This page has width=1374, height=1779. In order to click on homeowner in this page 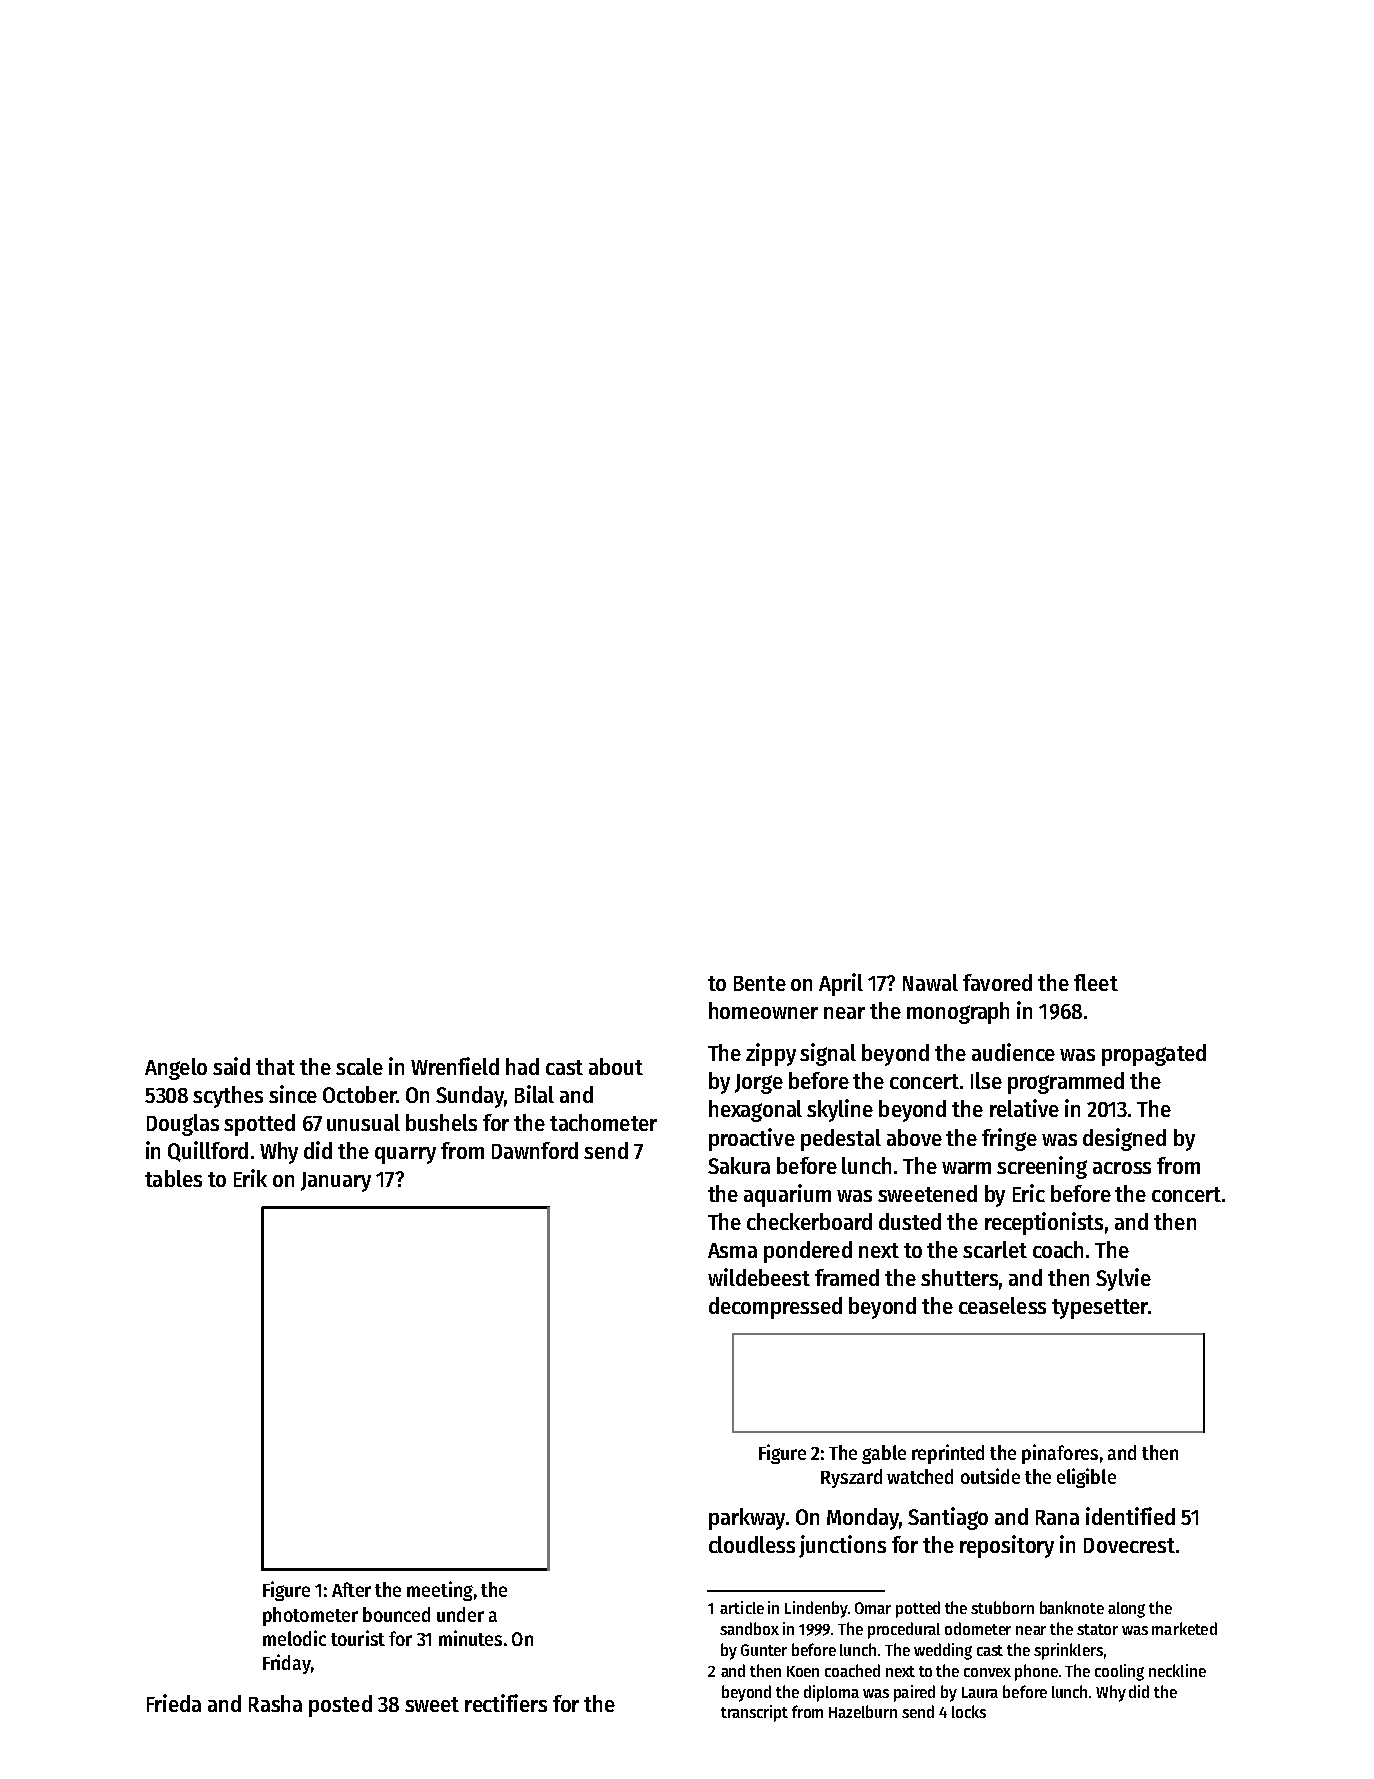, I will do `click(763, 1010)`.
